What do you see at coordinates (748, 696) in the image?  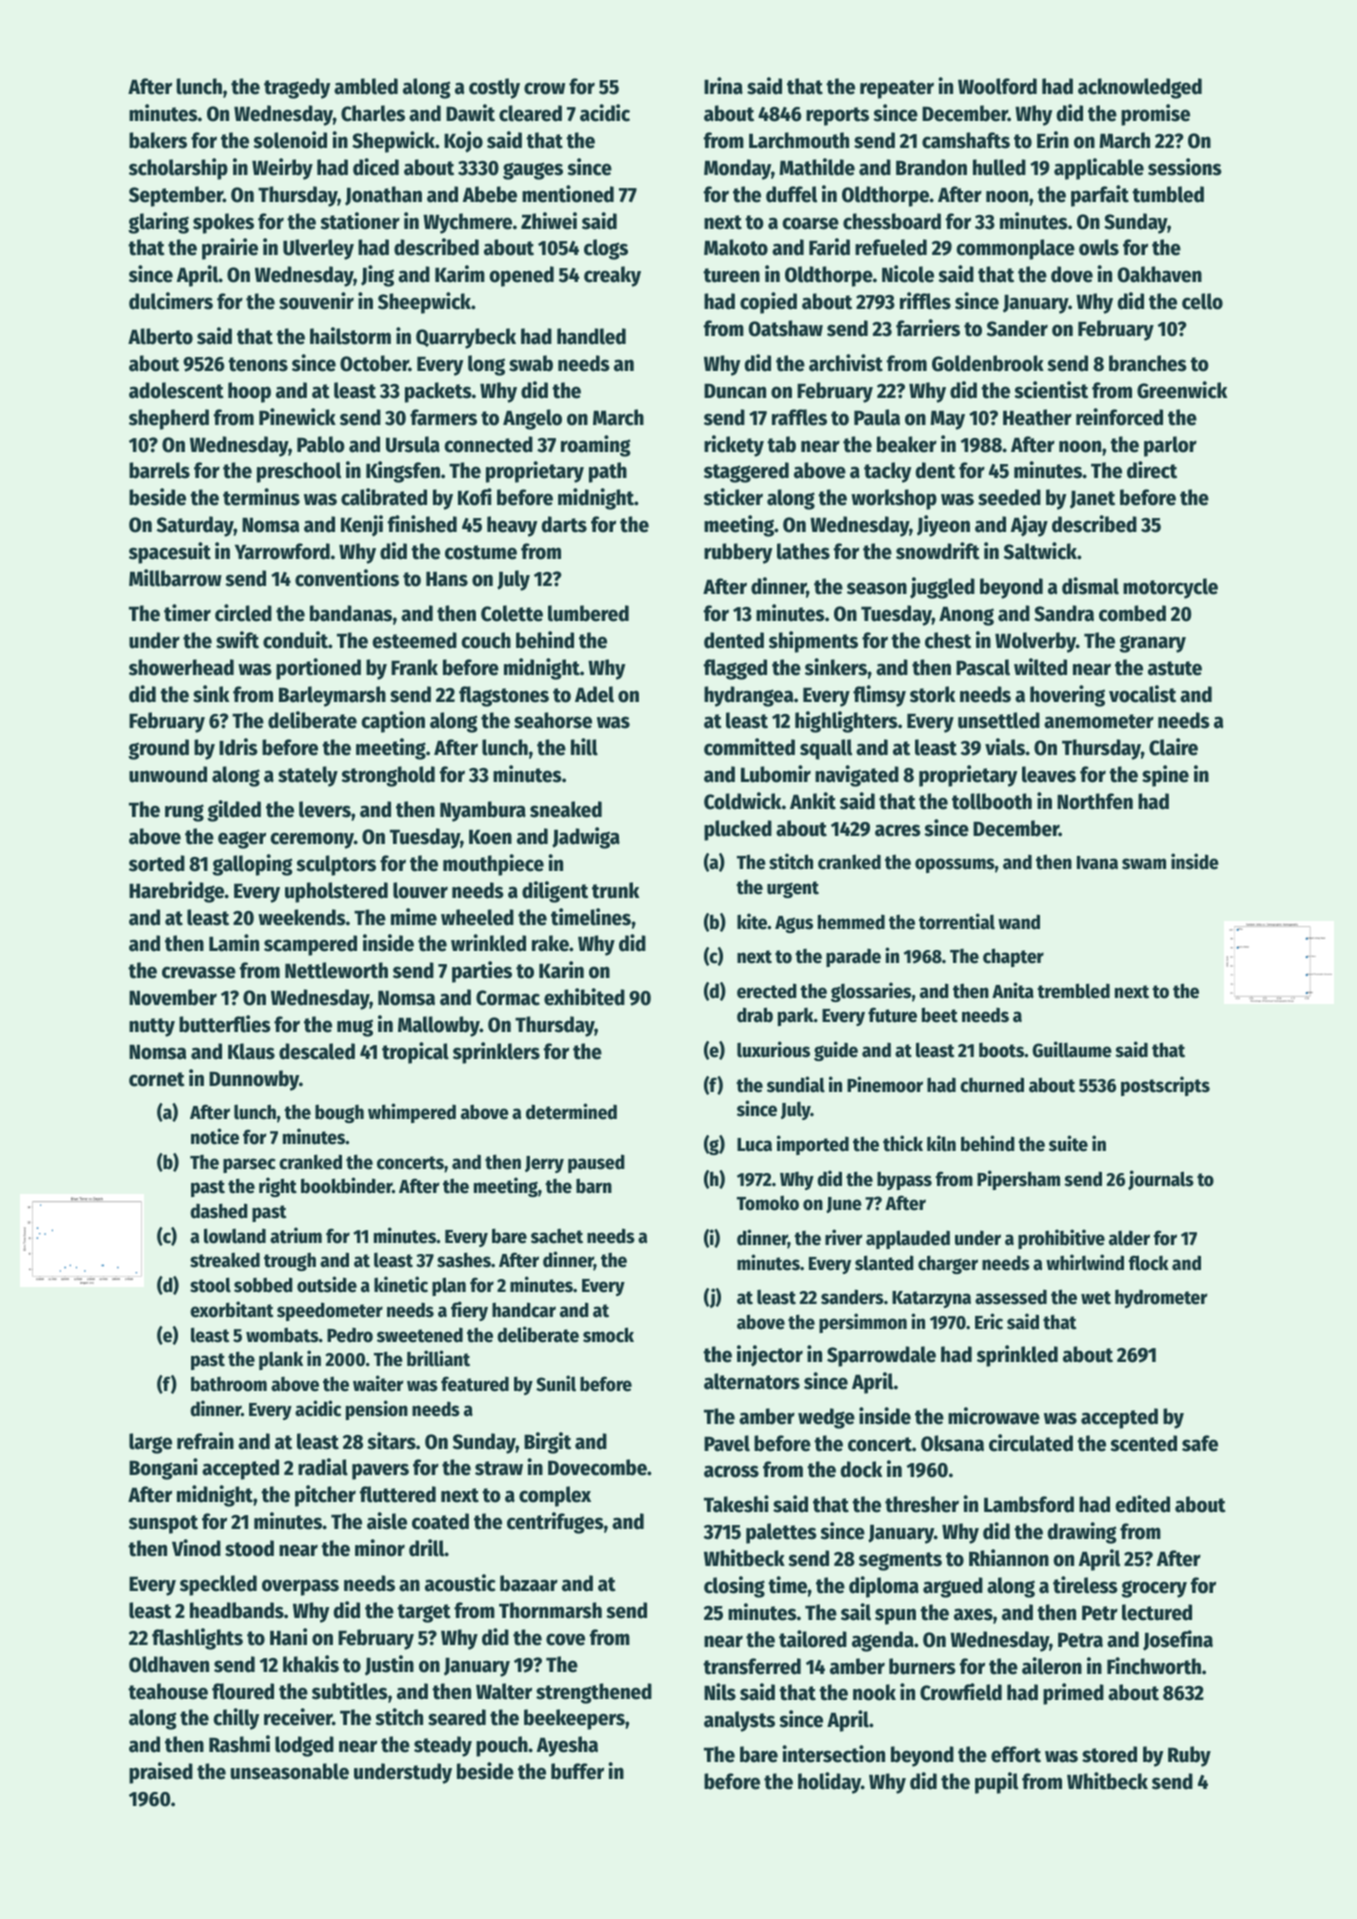 I see `hydrangea` at bounding box center [748, 696].
